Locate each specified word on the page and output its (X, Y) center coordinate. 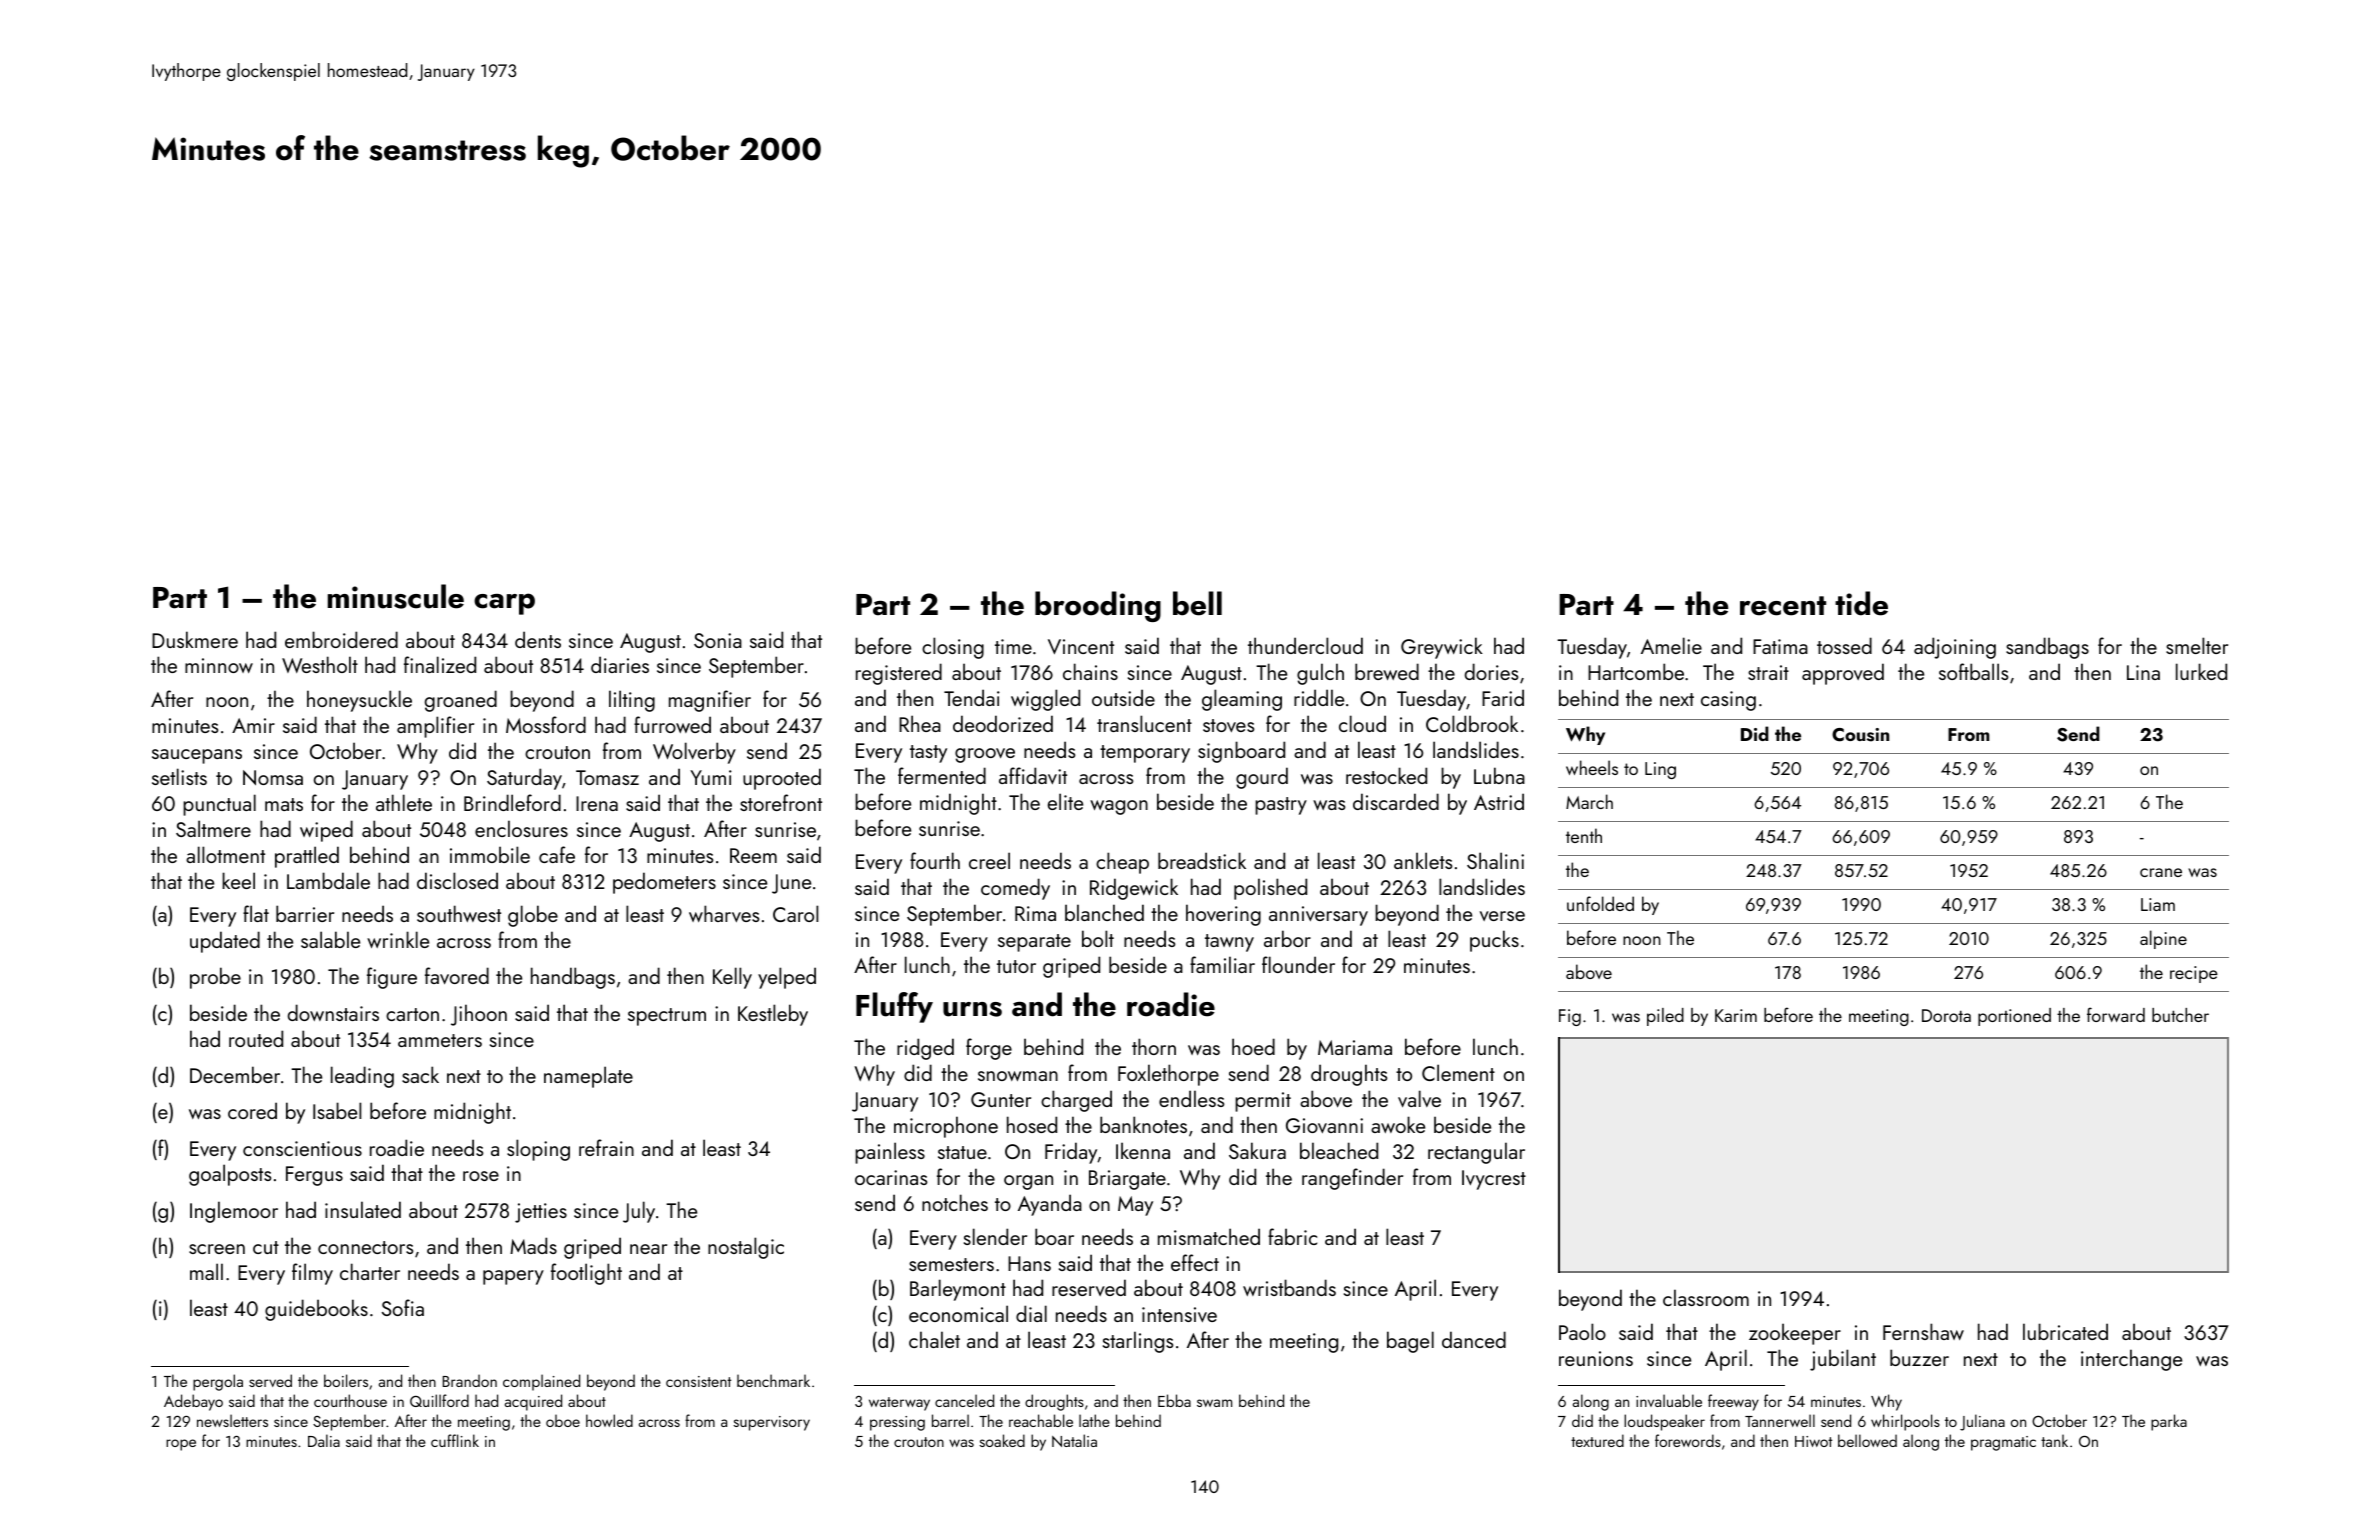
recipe (2194, 974)
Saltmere (213, 828)
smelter (2197, 645)
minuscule (396, 596)
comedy (1015, 889)
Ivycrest (1494, 1180)
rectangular (1476, 1153)
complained (541, 1382)
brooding (1098, 606)
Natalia (1074, 1440)
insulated (363, 1209)
